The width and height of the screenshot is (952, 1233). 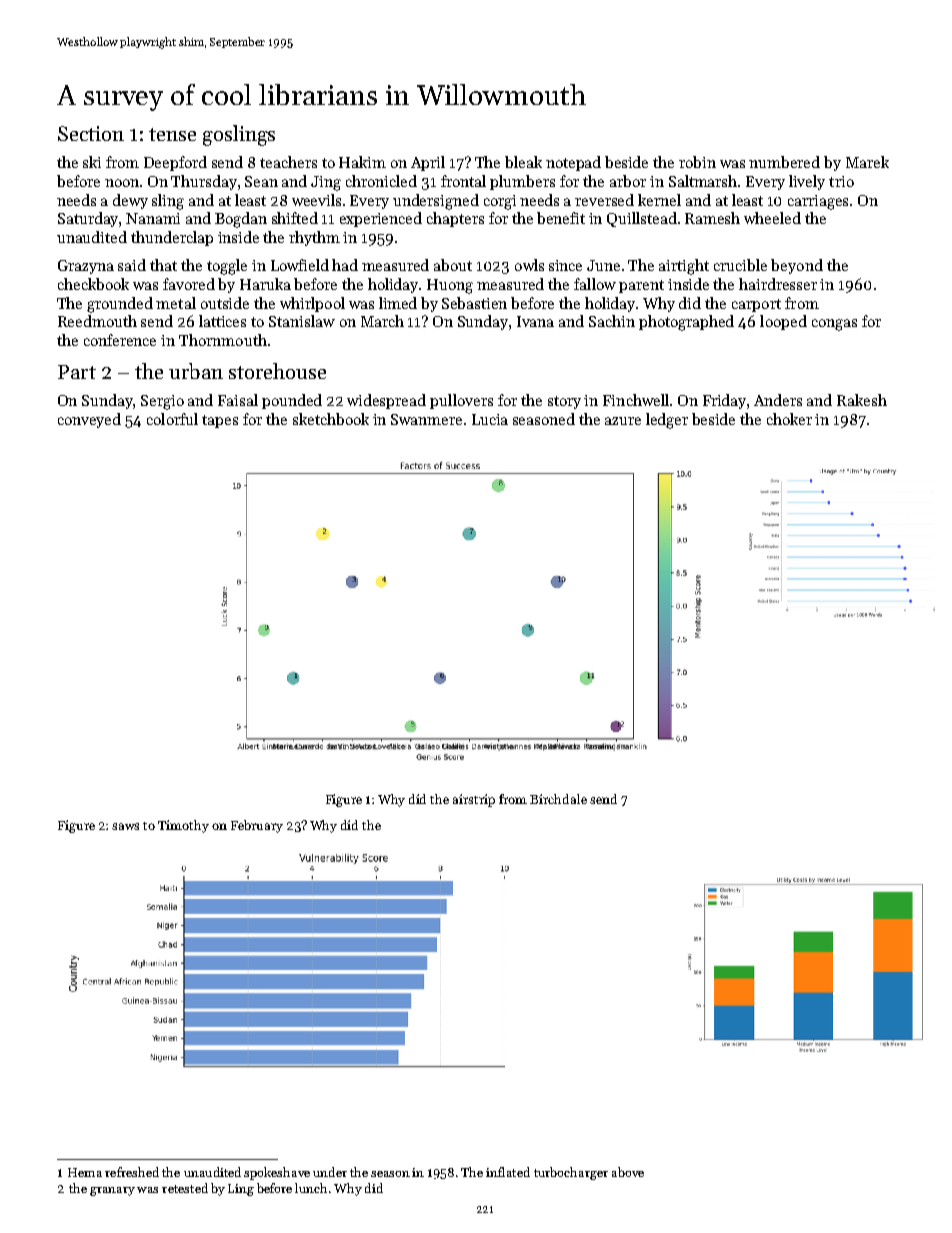 What do you see at coordinates (789, 419) in the screenshot?
I see `choker` at bounding box center [789, 419].
